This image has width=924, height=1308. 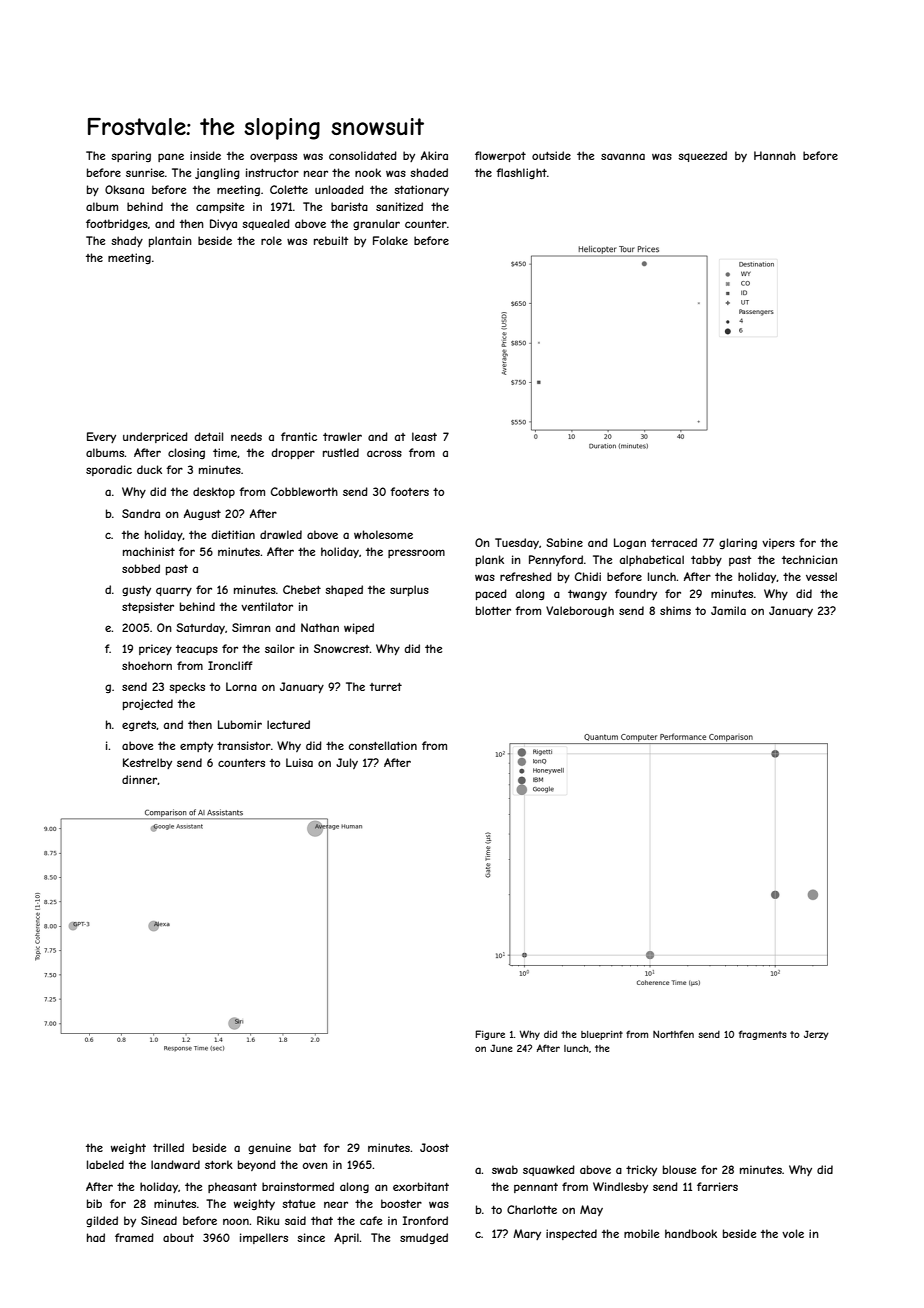 I want to click on smudged, so click(x=424, y=1238).
